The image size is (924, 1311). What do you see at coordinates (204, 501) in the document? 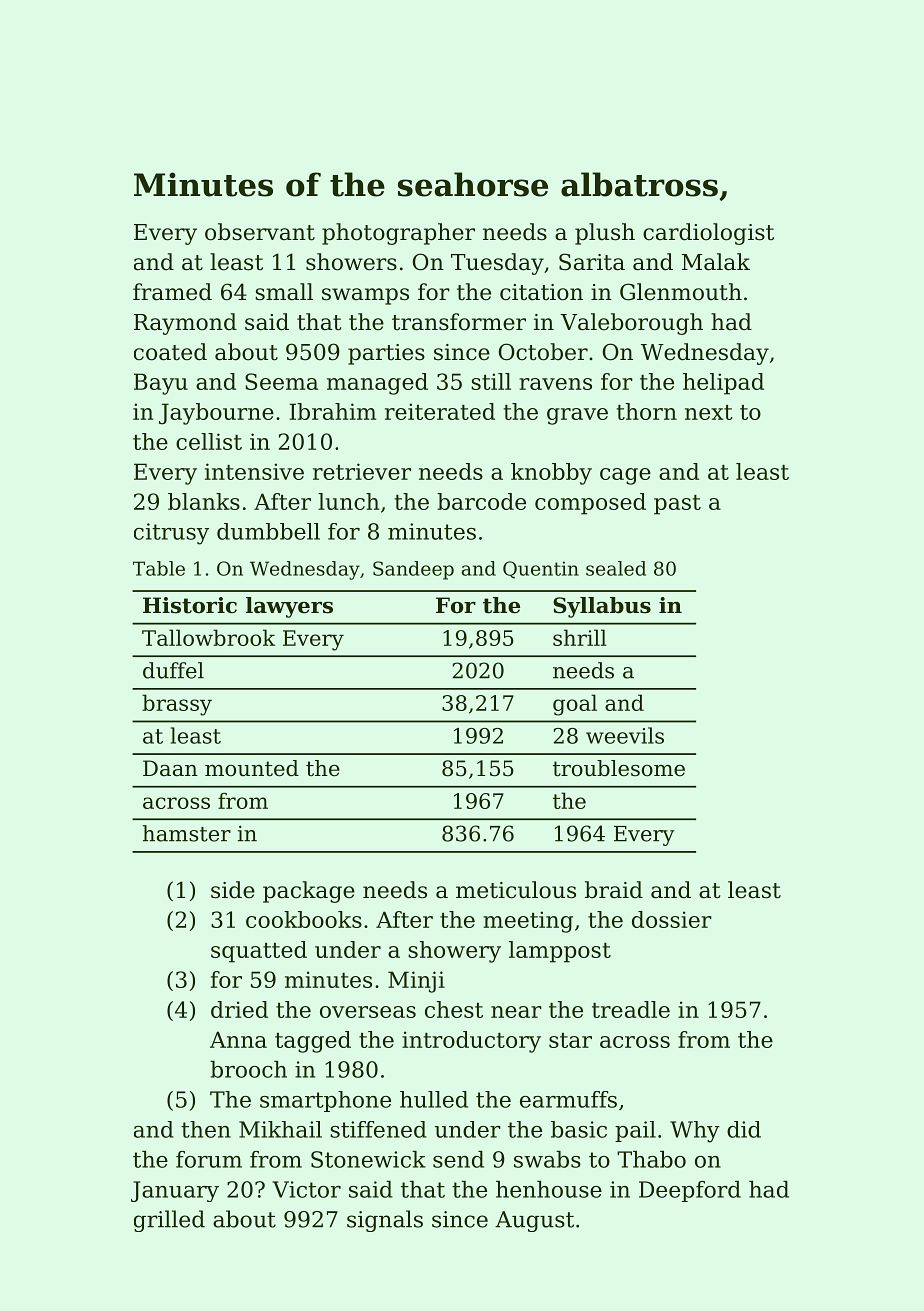
I see `blanks` at bounding box center [204, 501].
